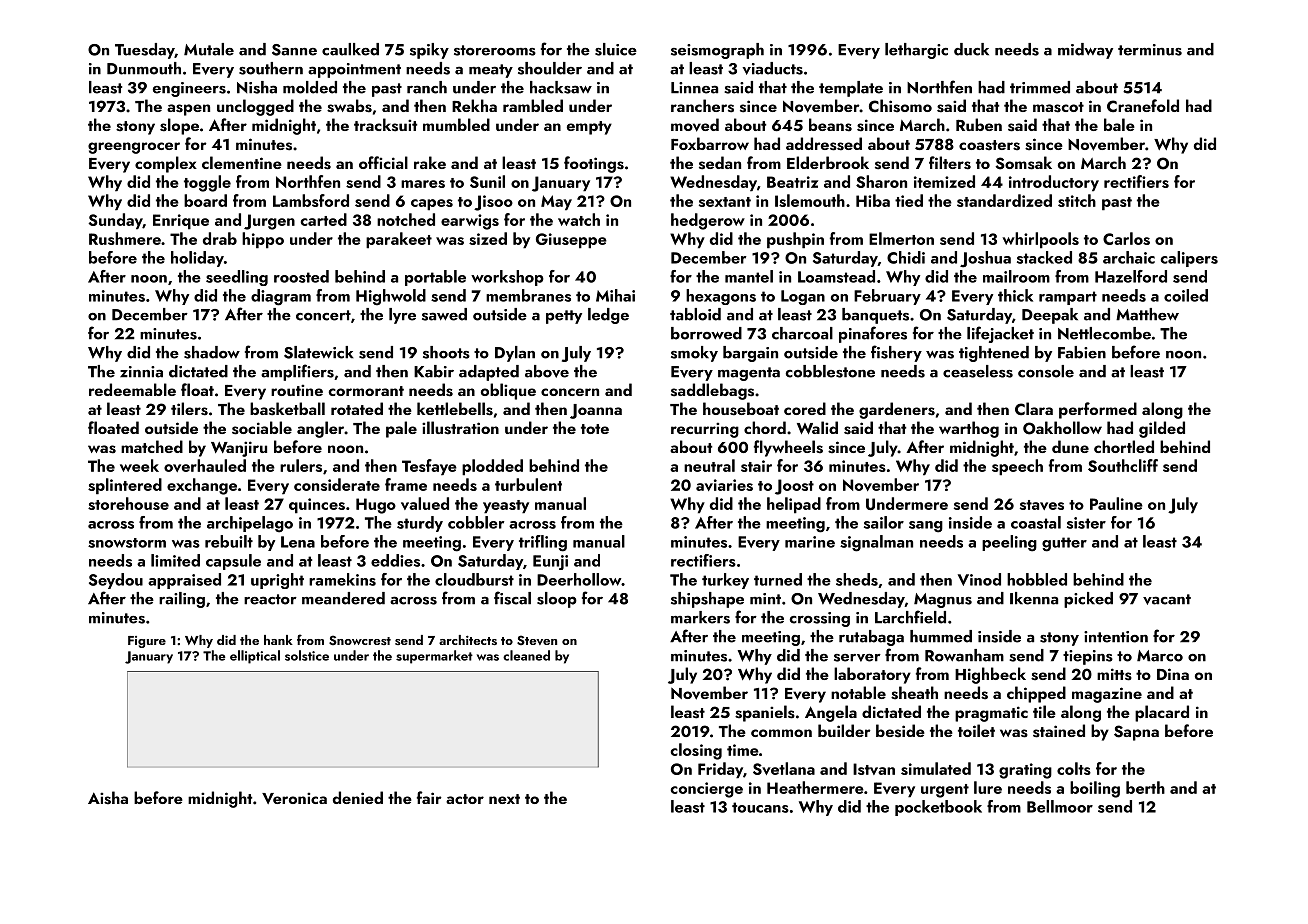 This screenshot has height=924, width=1308. I want to click on stair, so click(756, 466).
